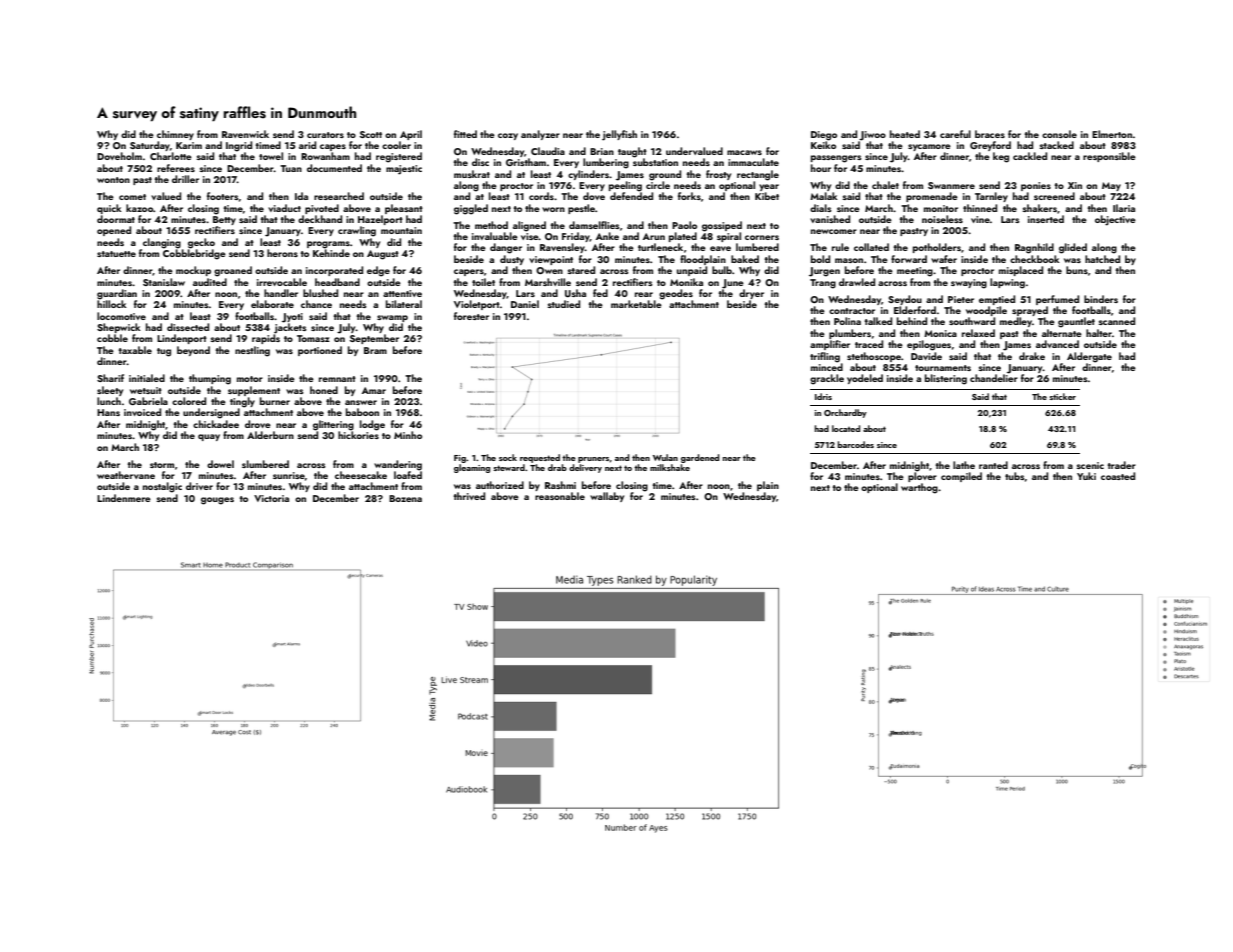 The width and height of the image is (1233, 952). I want to click on swamp, so click(392, 318).
